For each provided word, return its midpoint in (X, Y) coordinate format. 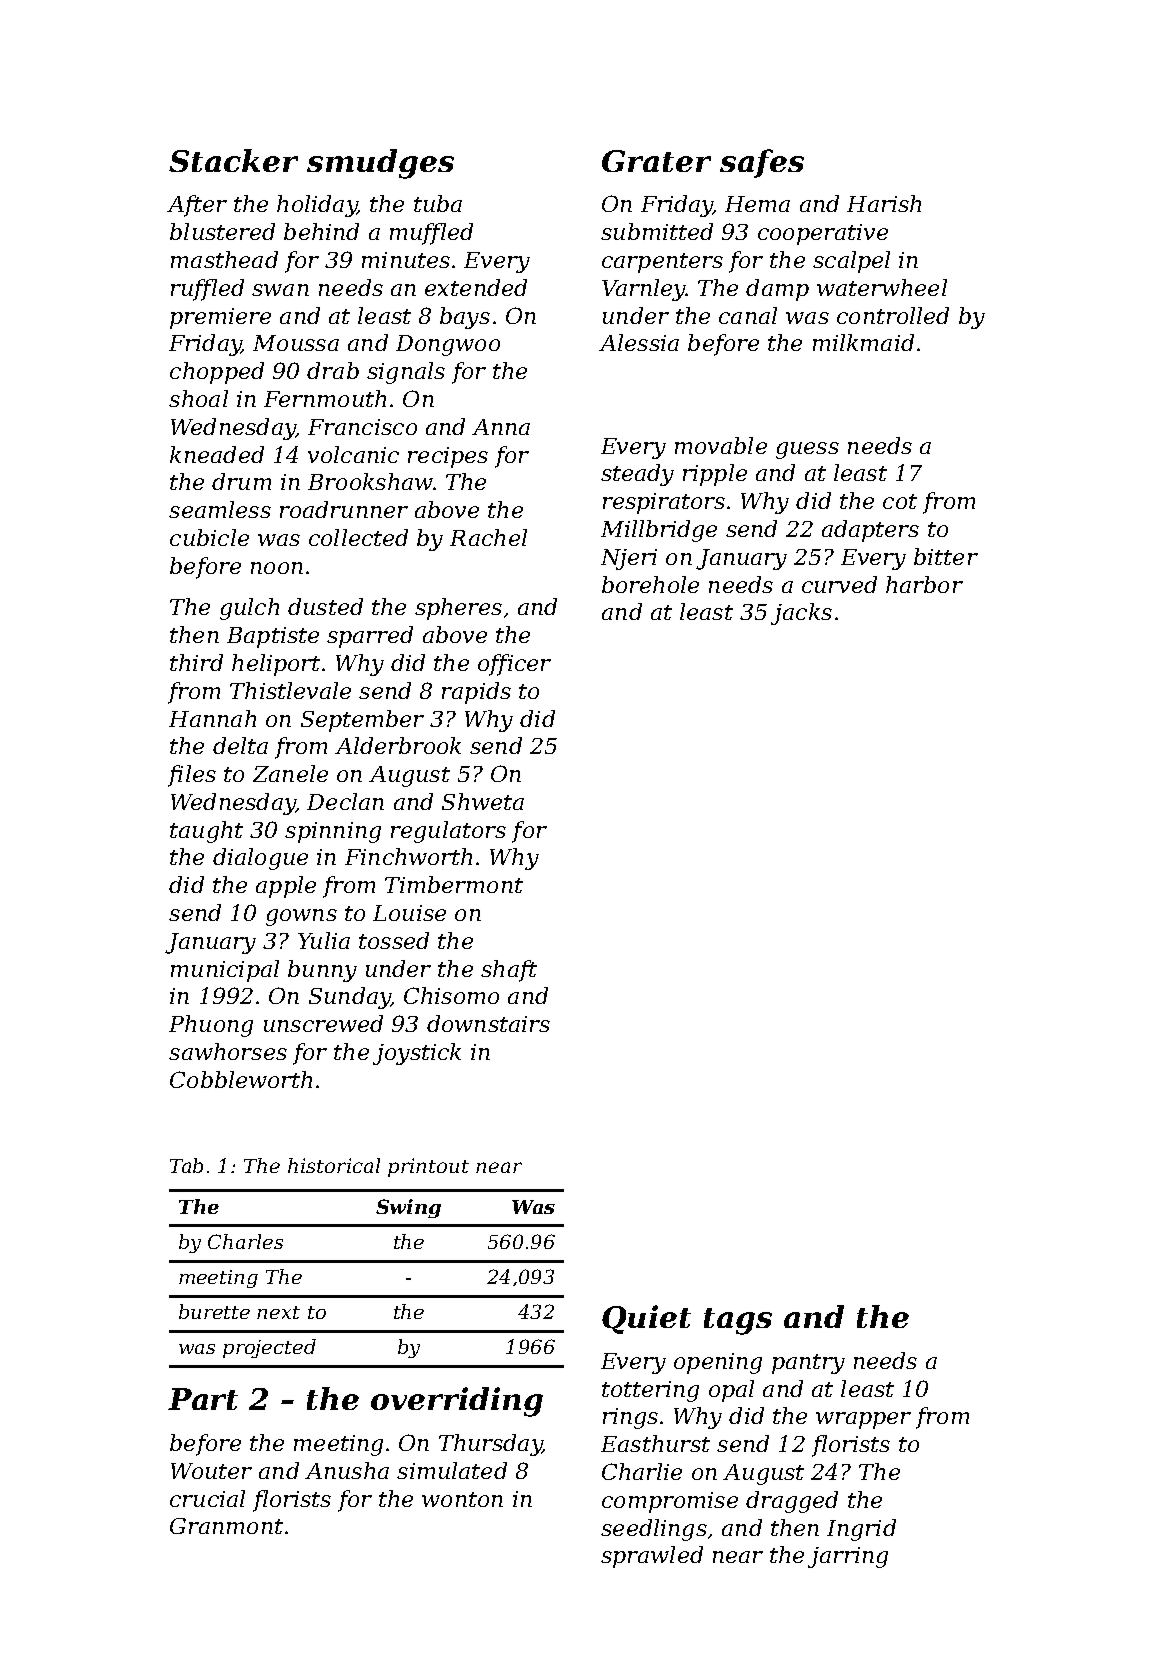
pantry (808, 1364)
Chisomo (451, 995)
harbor (924, 584)
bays (465, 318)
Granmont (226, 1526)
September (362, 721)
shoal (198, 398)
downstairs (488, 1023)
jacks (801, 614)
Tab (186, 1165)
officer (514, 665)
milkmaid (863, 342)
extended (476, 287)
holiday (317, 206)
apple (286, 887)
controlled (893, 315)
